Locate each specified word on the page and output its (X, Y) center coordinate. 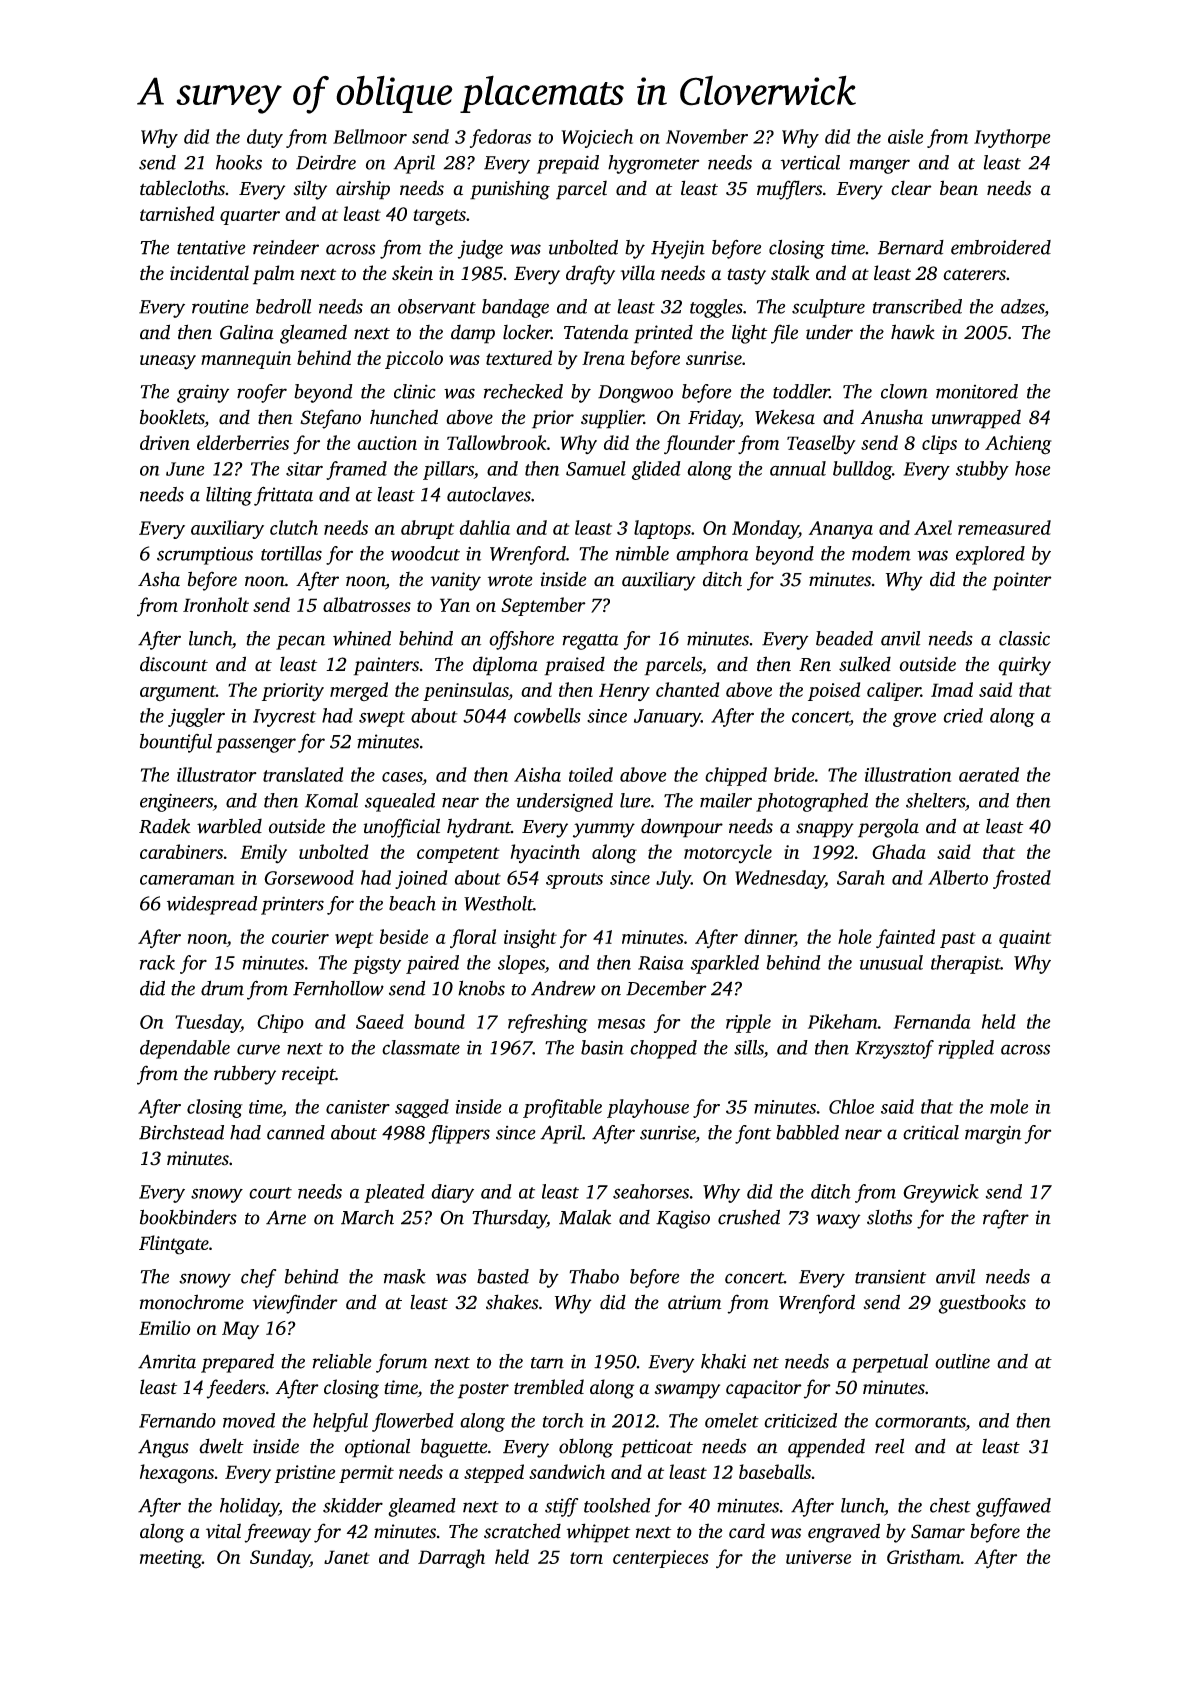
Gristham (923, 1556)
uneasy (168, 362)
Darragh (451, 1559)
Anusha (892, 417)
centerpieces (661, 1559)
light (750, 334)
